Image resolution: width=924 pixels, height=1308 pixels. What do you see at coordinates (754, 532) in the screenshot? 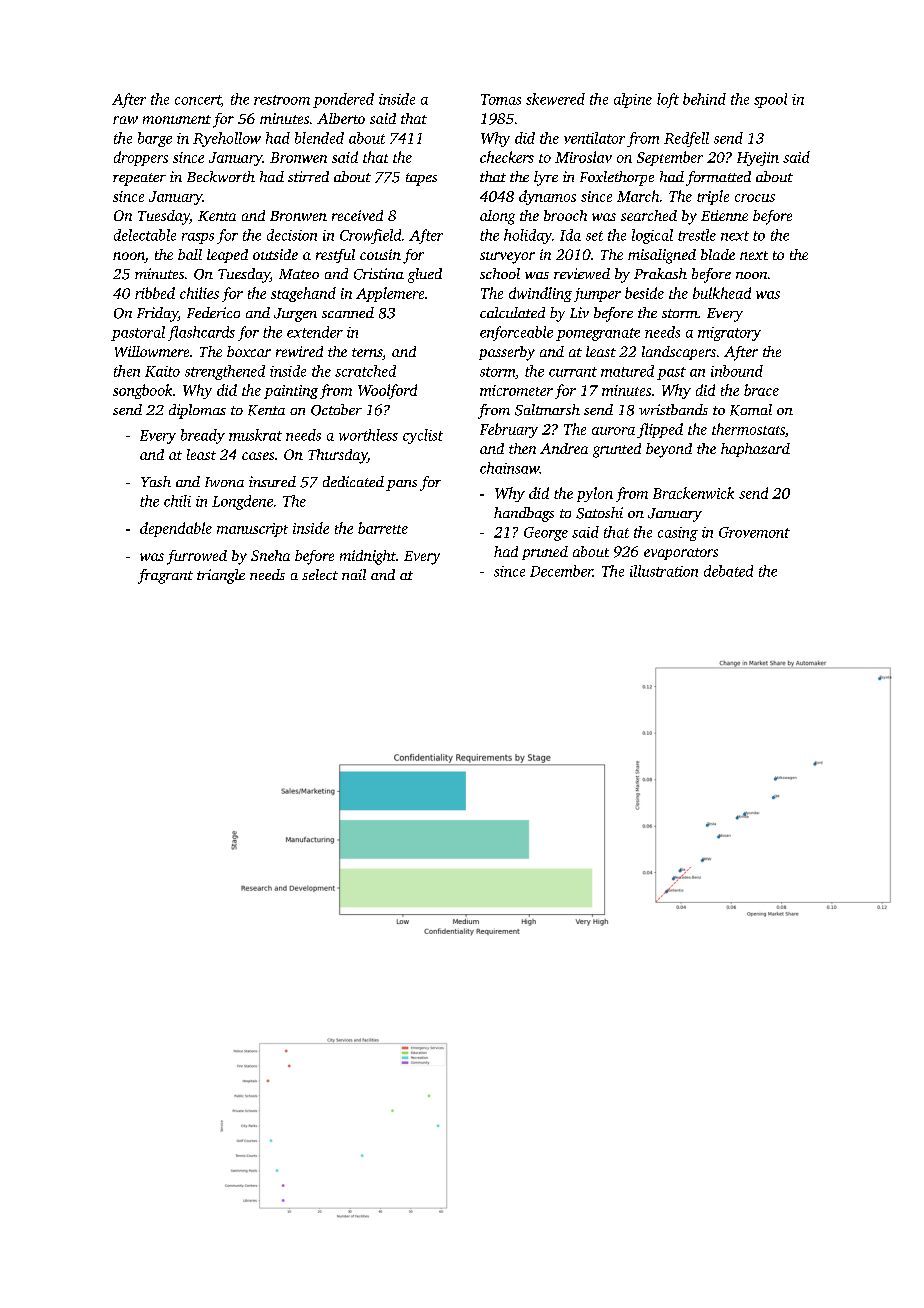
I see `Grovemont` at bounding box center [754, 532].
